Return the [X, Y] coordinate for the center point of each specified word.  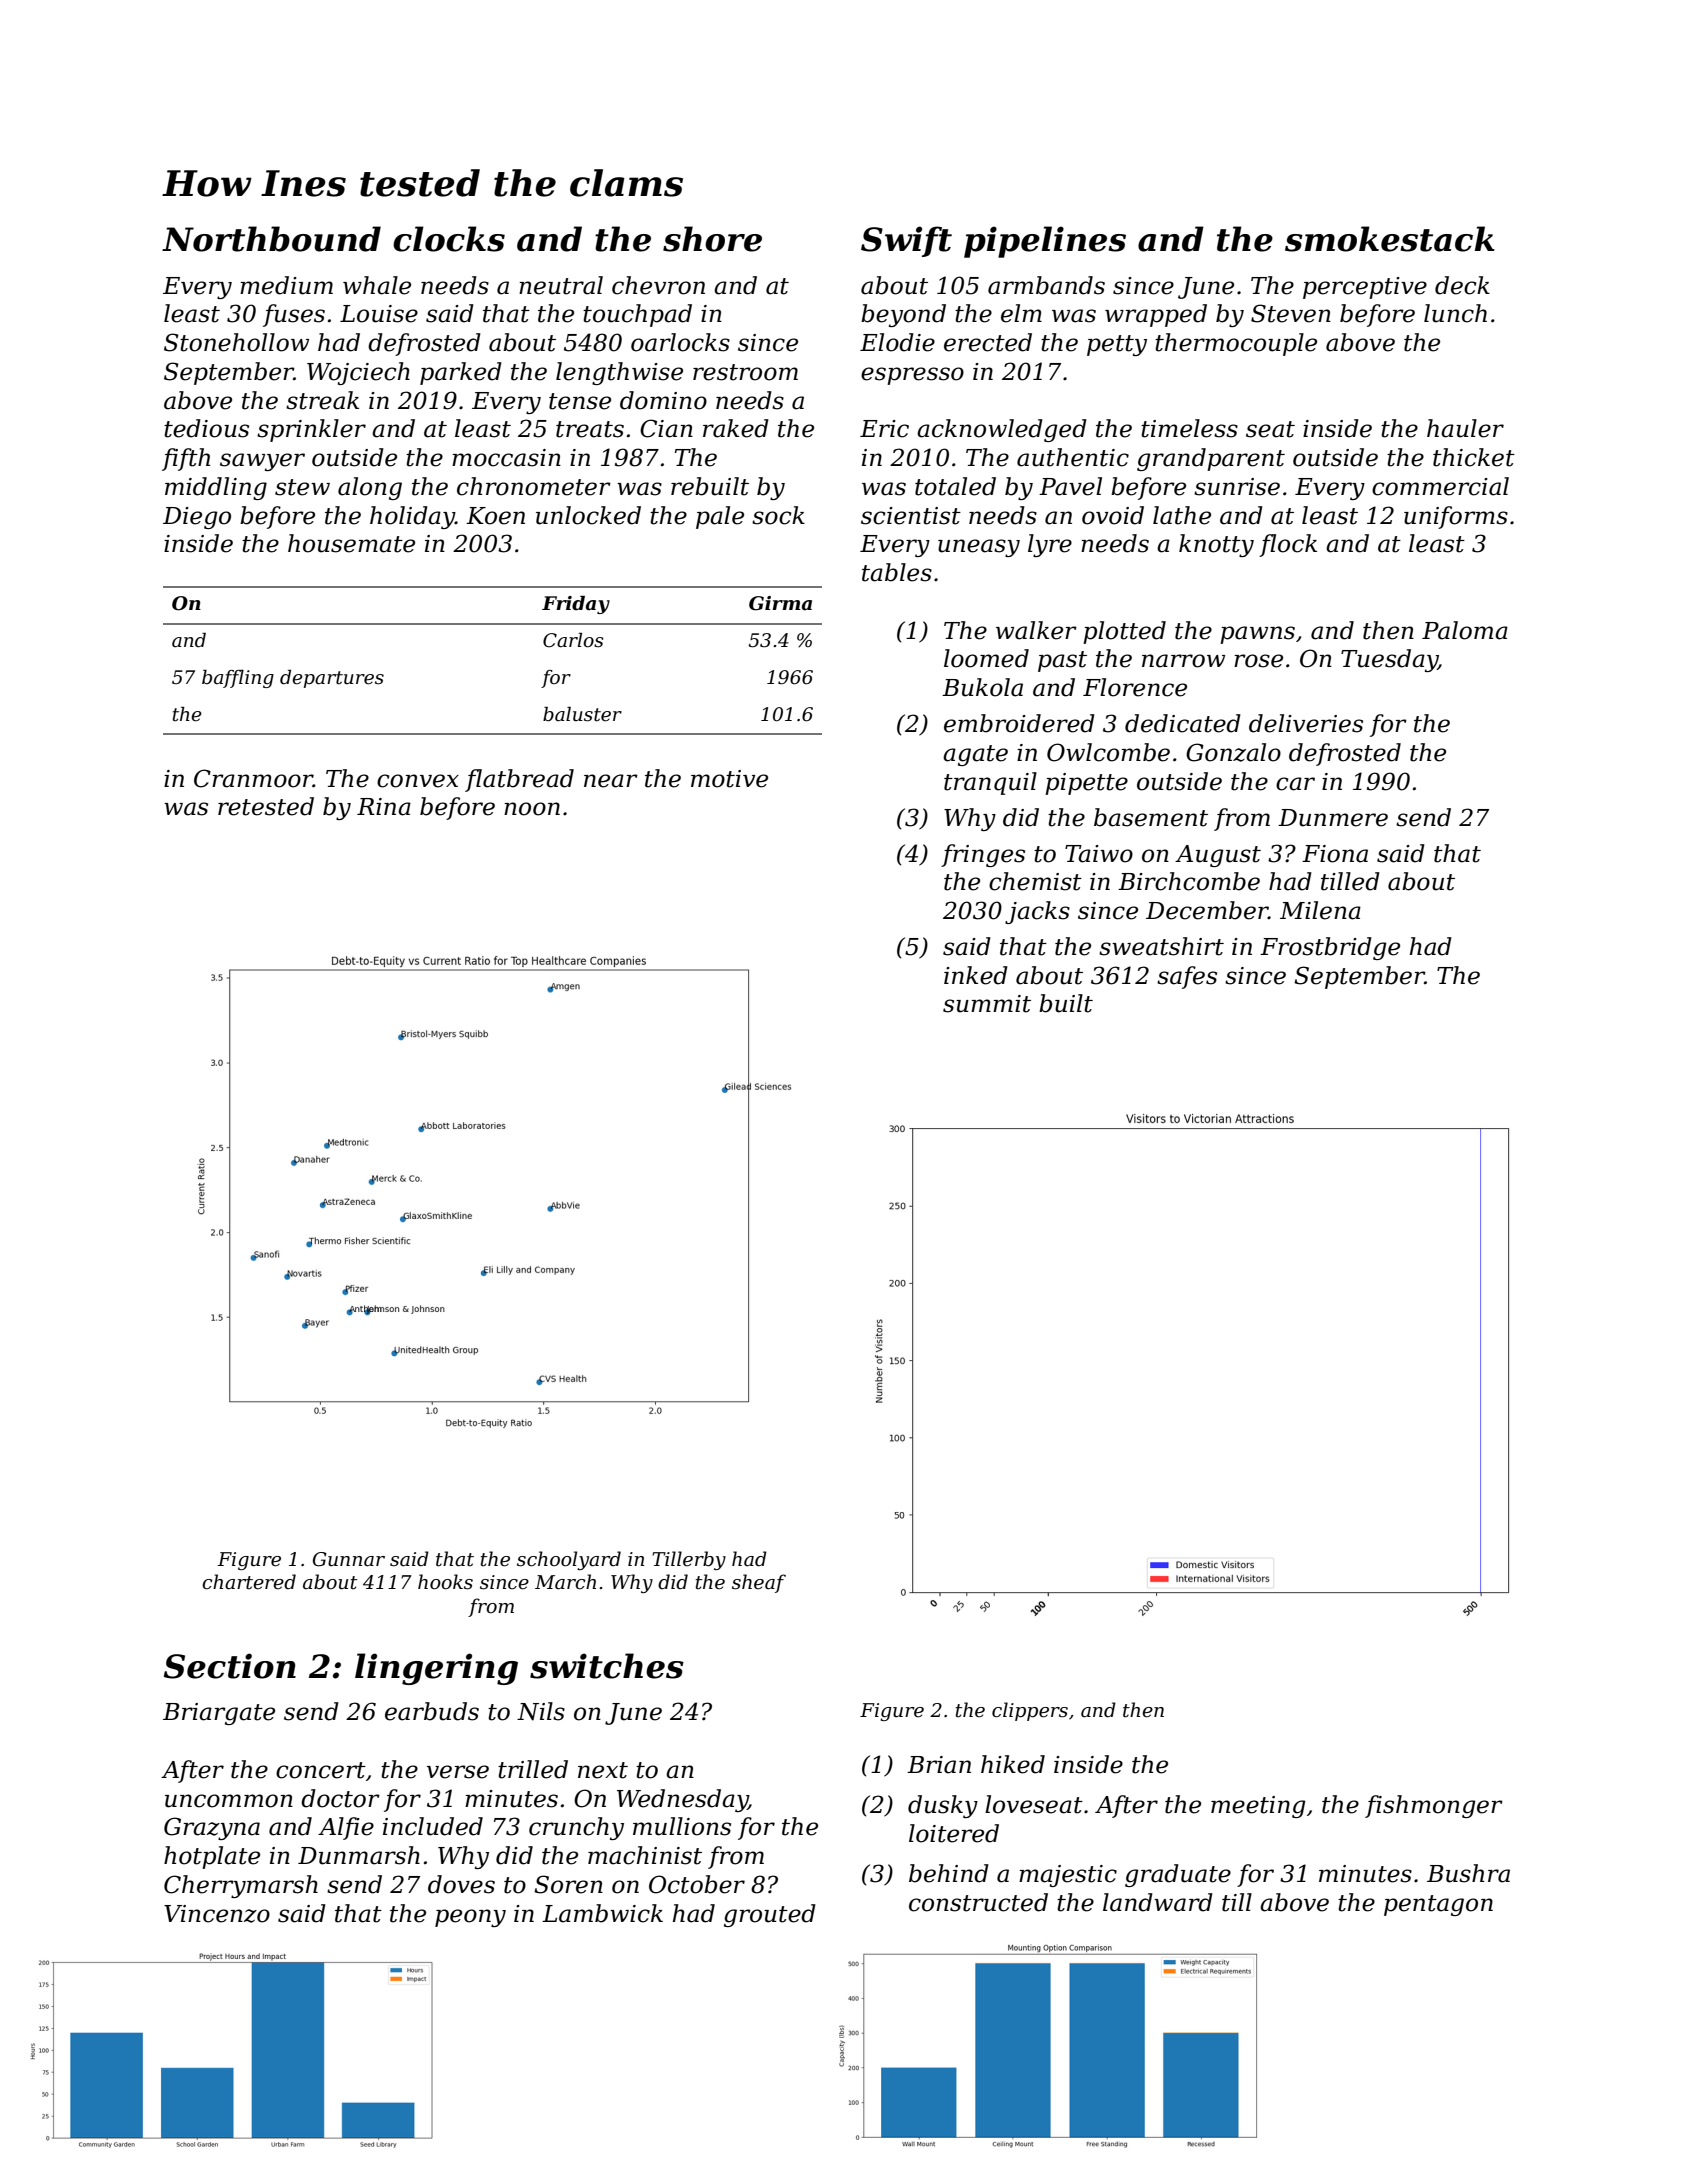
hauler [1465, 428]
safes [1187, 977]
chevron [658, 285]
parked [461, 373]
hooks [445, 1582]
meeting [1258, 1807]
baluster [582, 714]
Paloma [1465, 630]
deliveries [1306, 723]
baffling [238, 679]
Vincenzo [217, 1914]
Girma [780, 603]
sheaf [759, 1583]
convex [418, 781]
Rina [384, 807]
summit [987, 1004]
